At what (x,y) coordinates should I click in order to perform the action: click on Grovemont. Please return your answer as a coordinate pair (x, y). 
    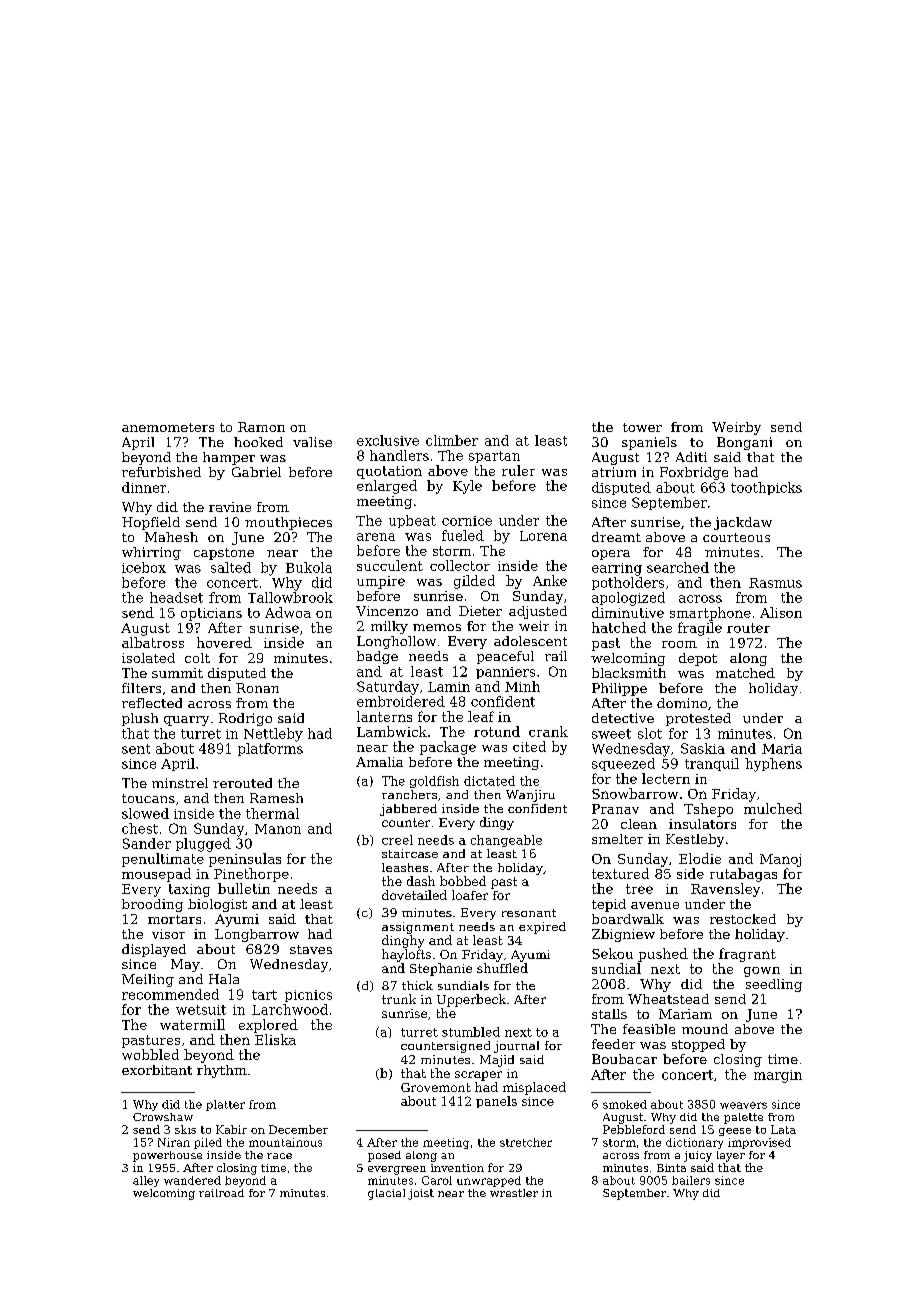
    Looking at the image, I should click on (436, 1087).
